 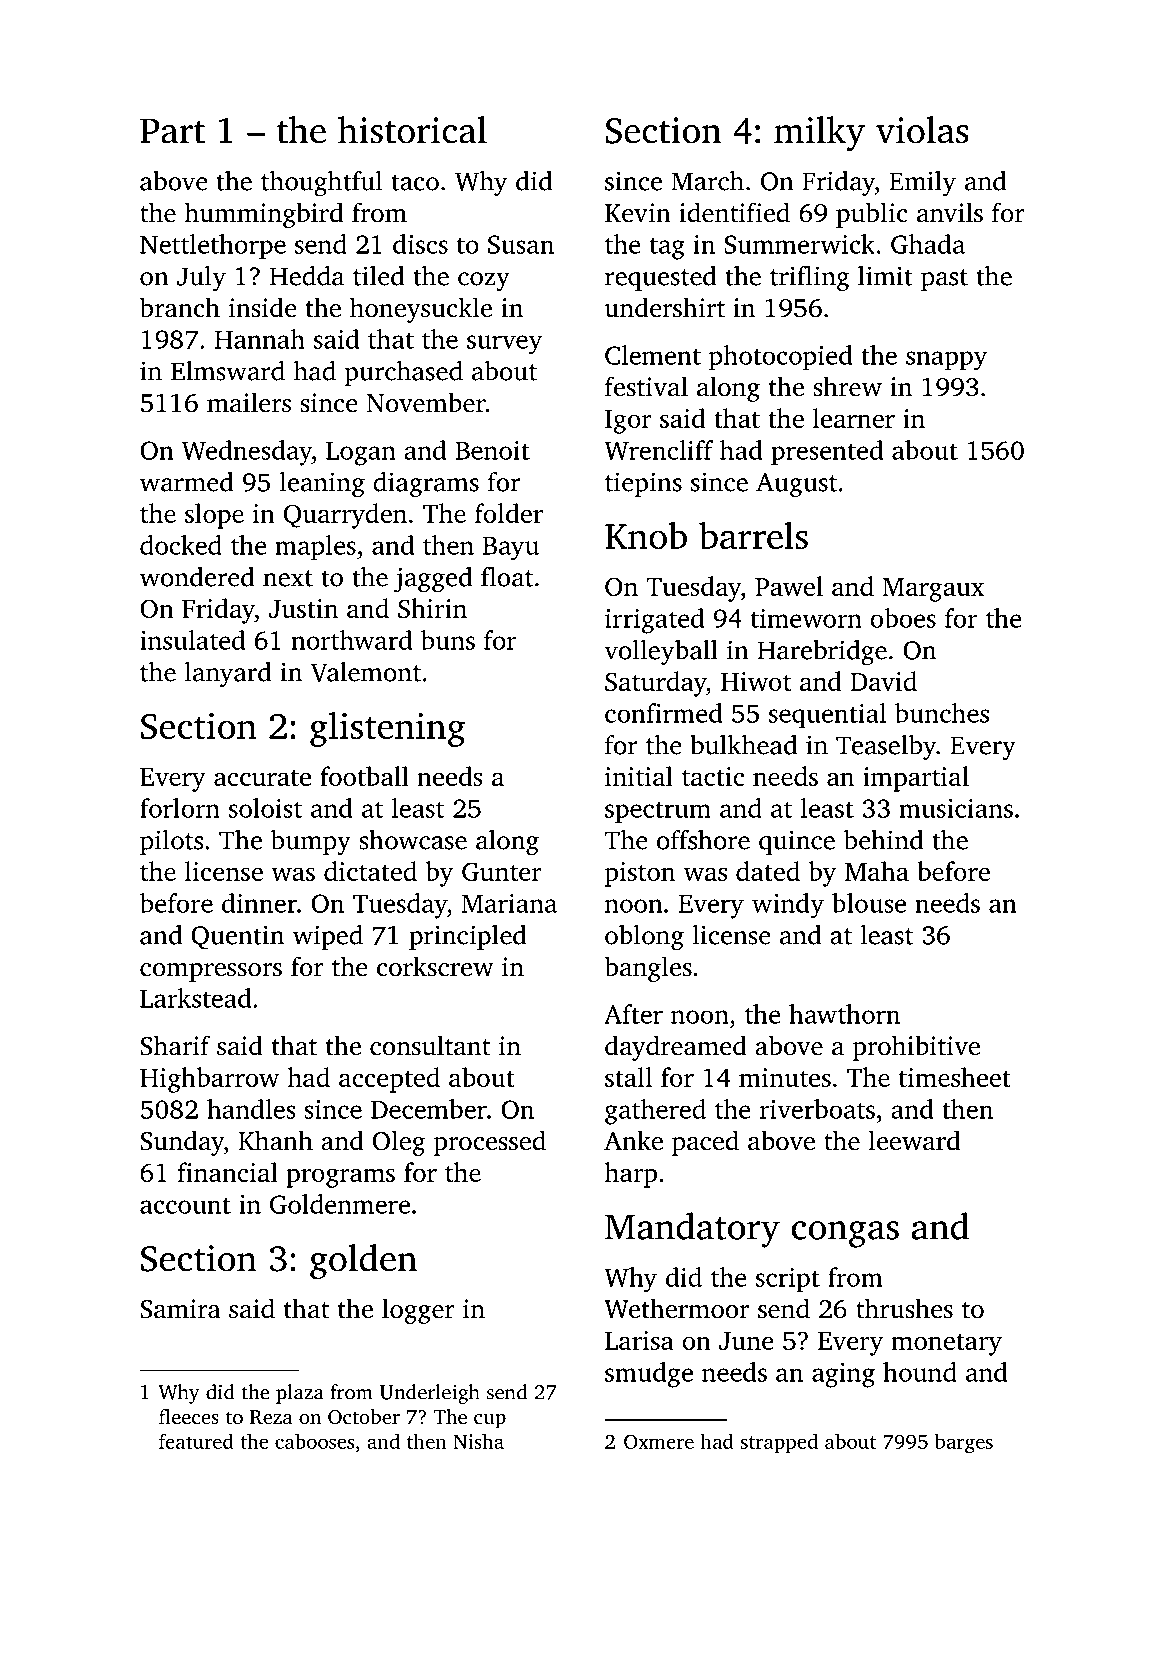 I want to click on Nettlethorpe, so click(x=213, y=247).
